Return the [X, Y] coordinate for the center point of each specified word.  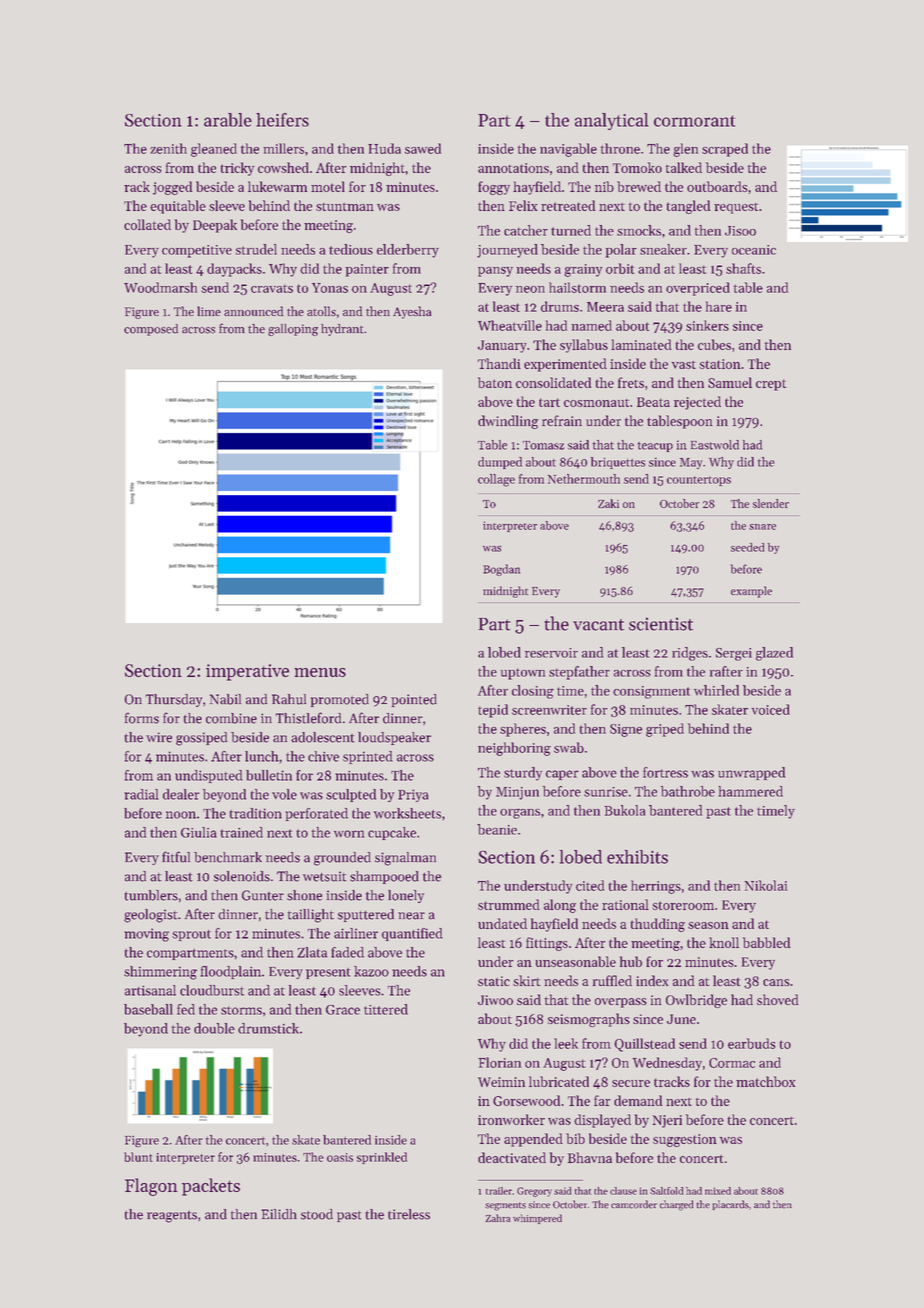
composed [151, 330]
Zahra [498, 1218]
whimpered [537, 1219]
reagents [172, 1217]
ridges [690, 654]
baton [495, 382]
